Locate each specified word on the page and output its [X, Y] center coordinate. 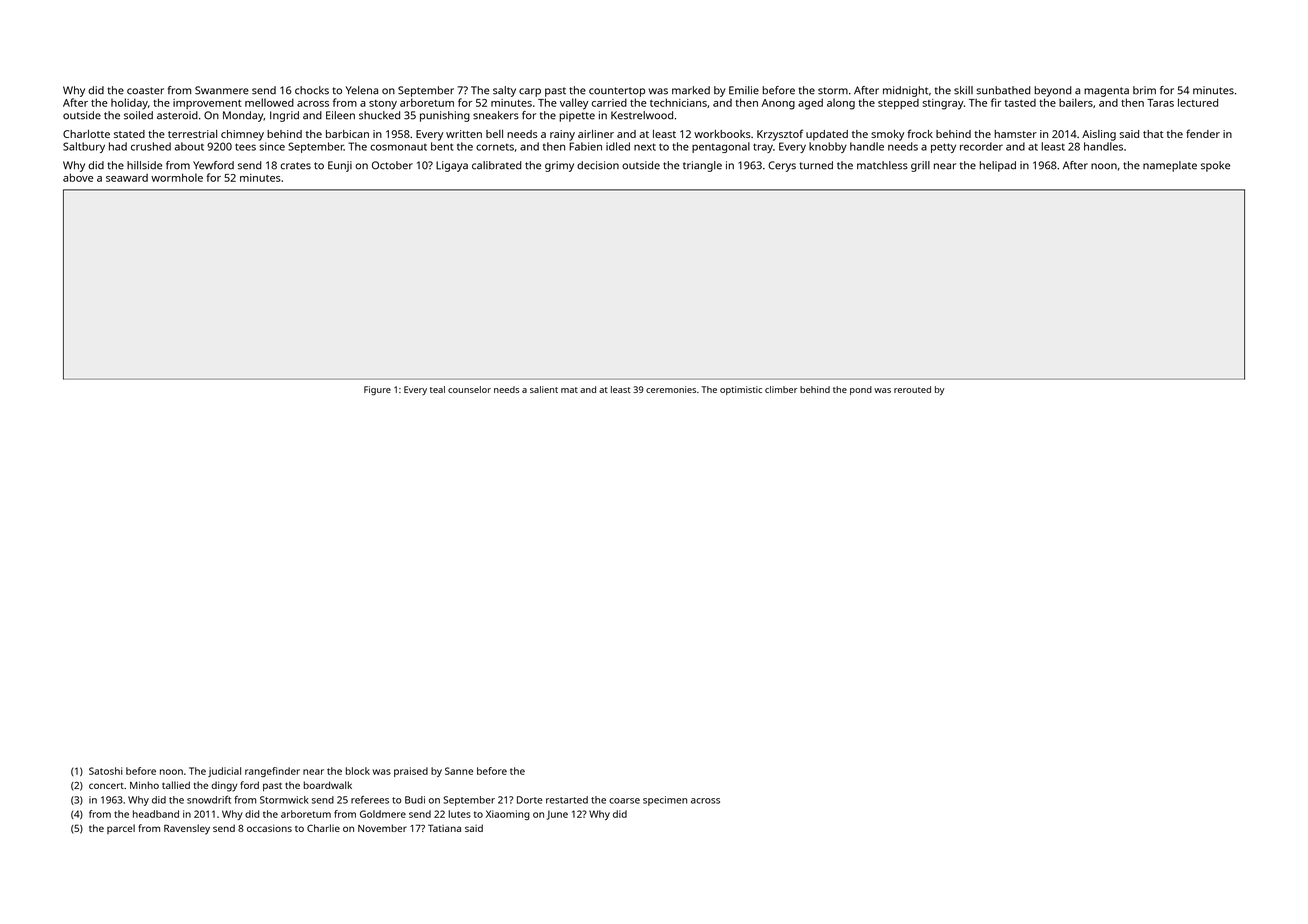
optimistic [741, 390]
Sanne [459, 771]
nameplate [1170, 166]
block [357, 771]
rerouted [912, 389]
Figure [377, 391]
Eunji [340, 166]
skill [963, 90]
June [557, 815]
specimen [665, 801]
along [841, 104]
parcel [121, 829]
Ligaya [452, 166]
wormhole [177, 177]
